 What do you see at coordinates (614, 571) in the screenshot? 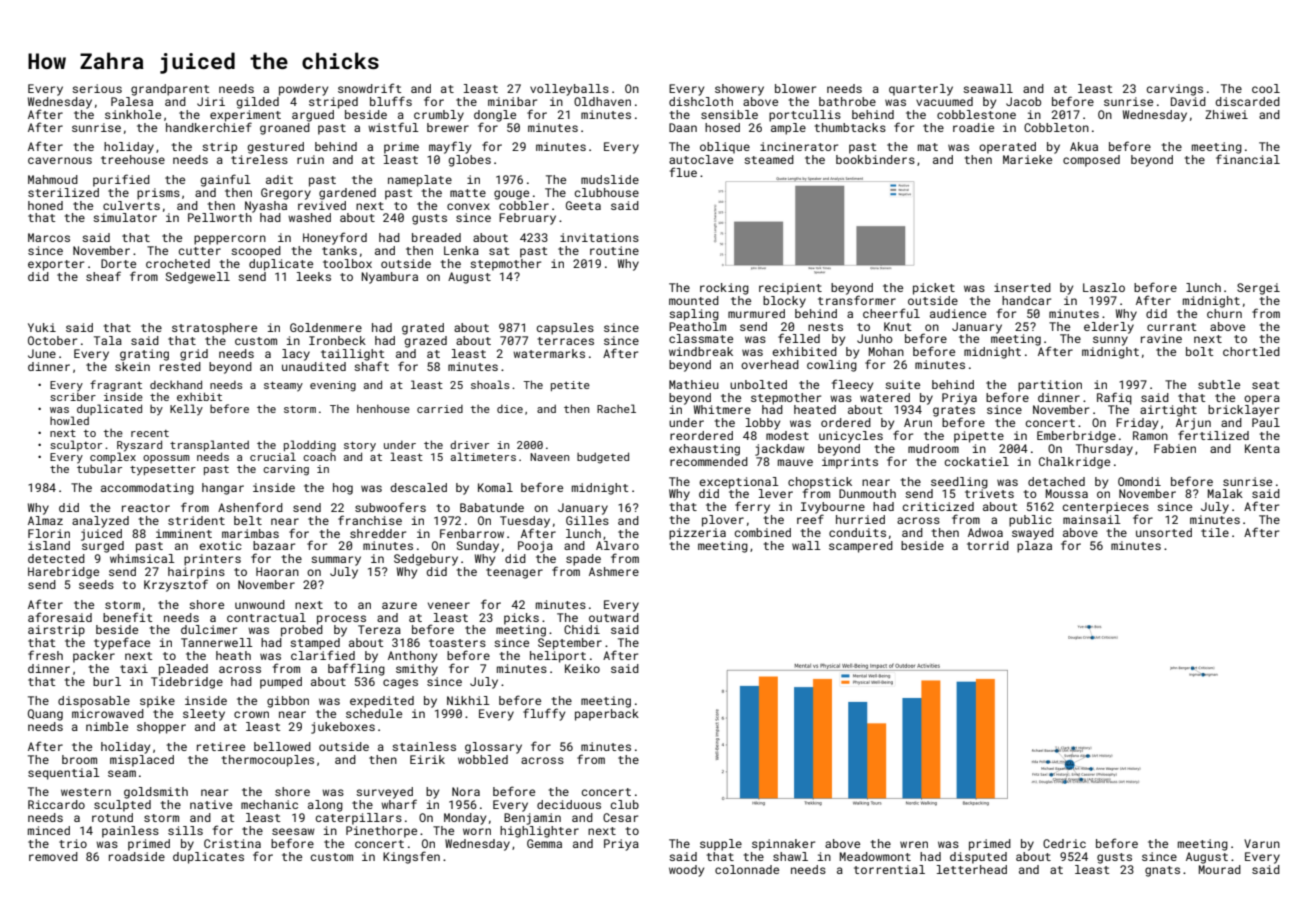
I see `Ashmere` at bounding box center [614, 571].
